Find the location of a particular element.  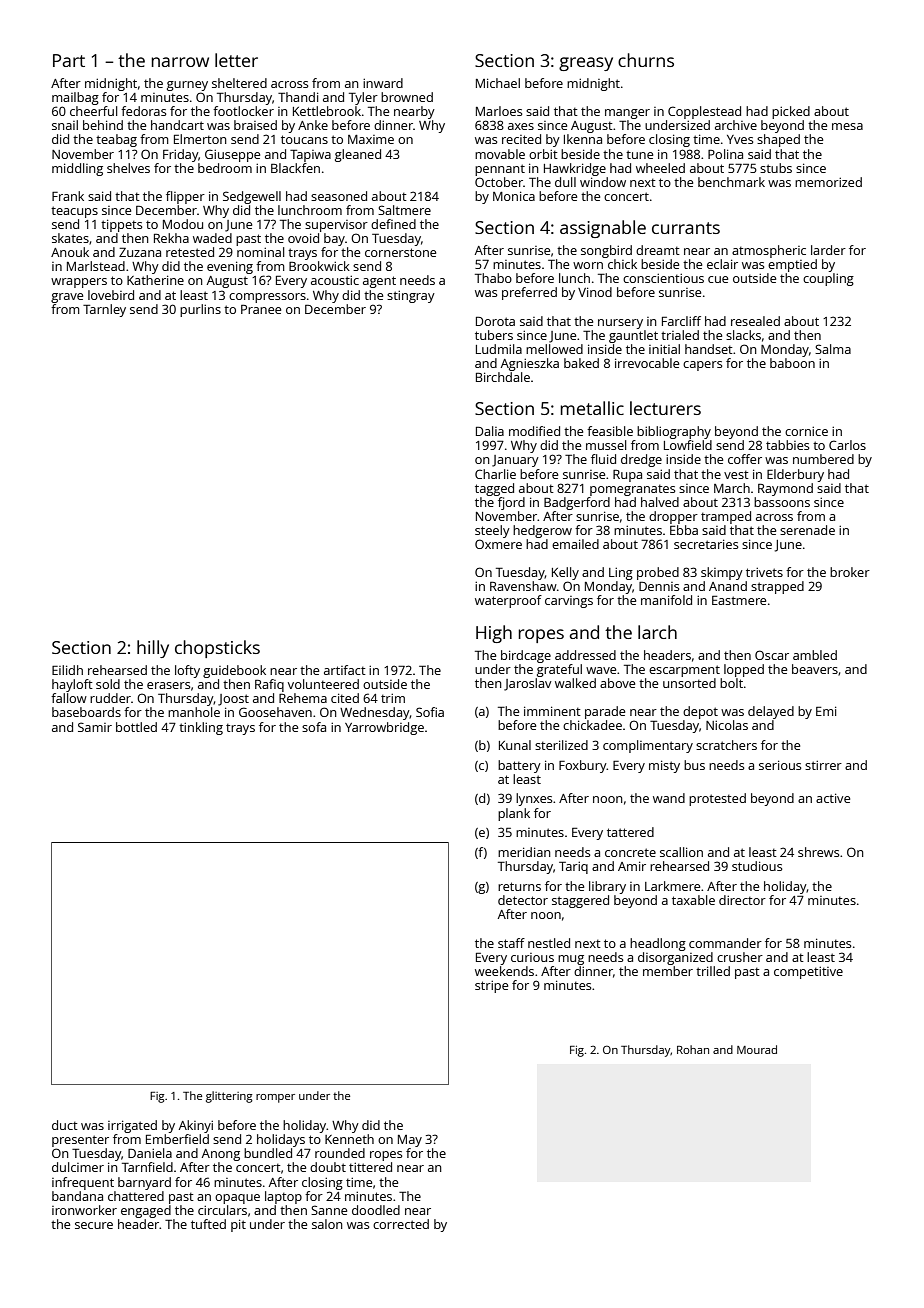

Polina is located at coordinates (725, 154).
